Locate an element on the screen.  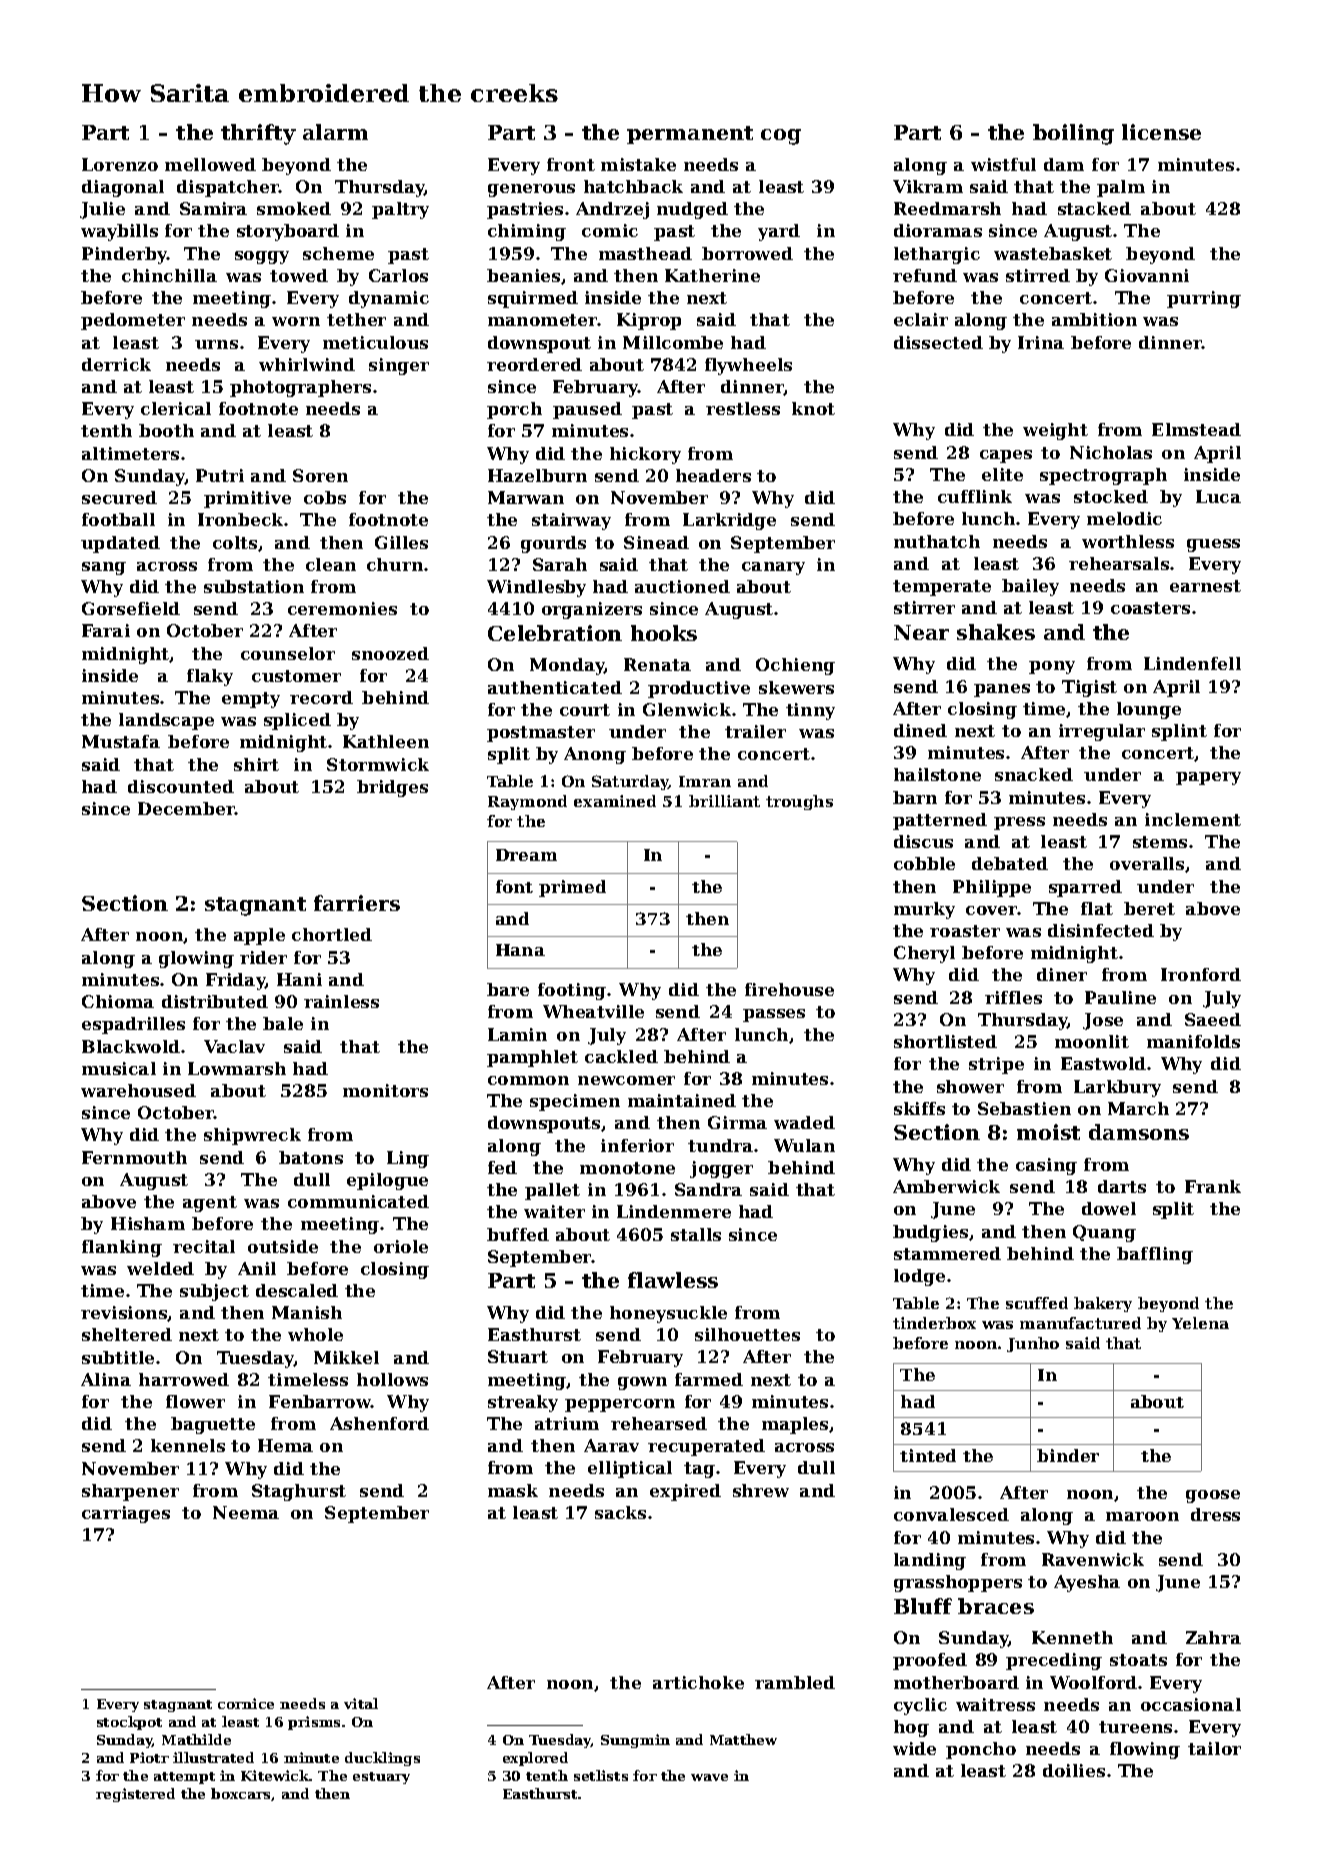
setlists is located at coordinates (601, 1775).
